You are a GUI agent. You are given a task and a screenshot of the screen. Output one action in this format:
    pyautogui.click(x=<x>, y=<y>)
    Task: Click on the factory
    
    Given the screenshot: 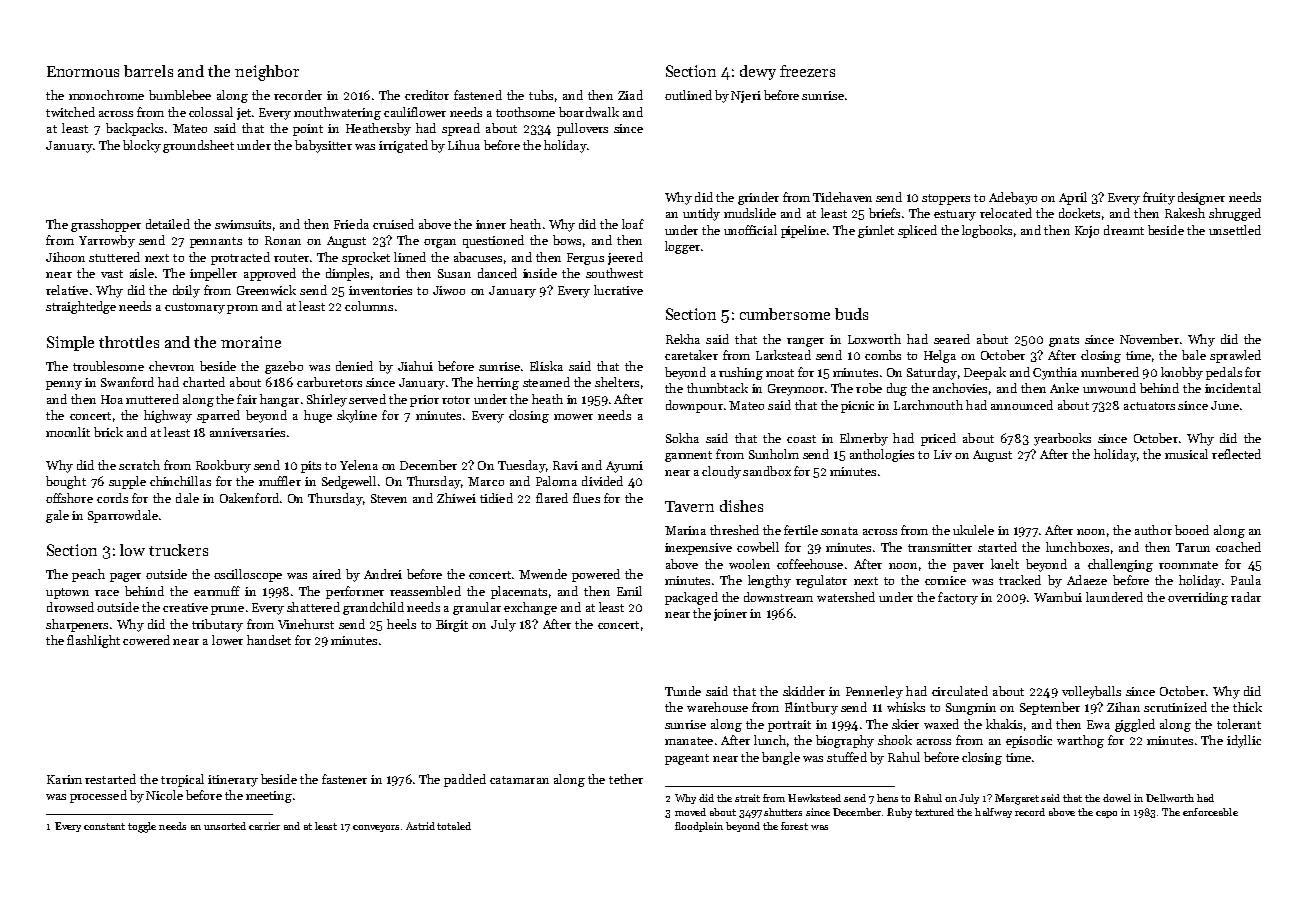 What is the action you would take?
    pyautogui.click(x=958, y=598)
